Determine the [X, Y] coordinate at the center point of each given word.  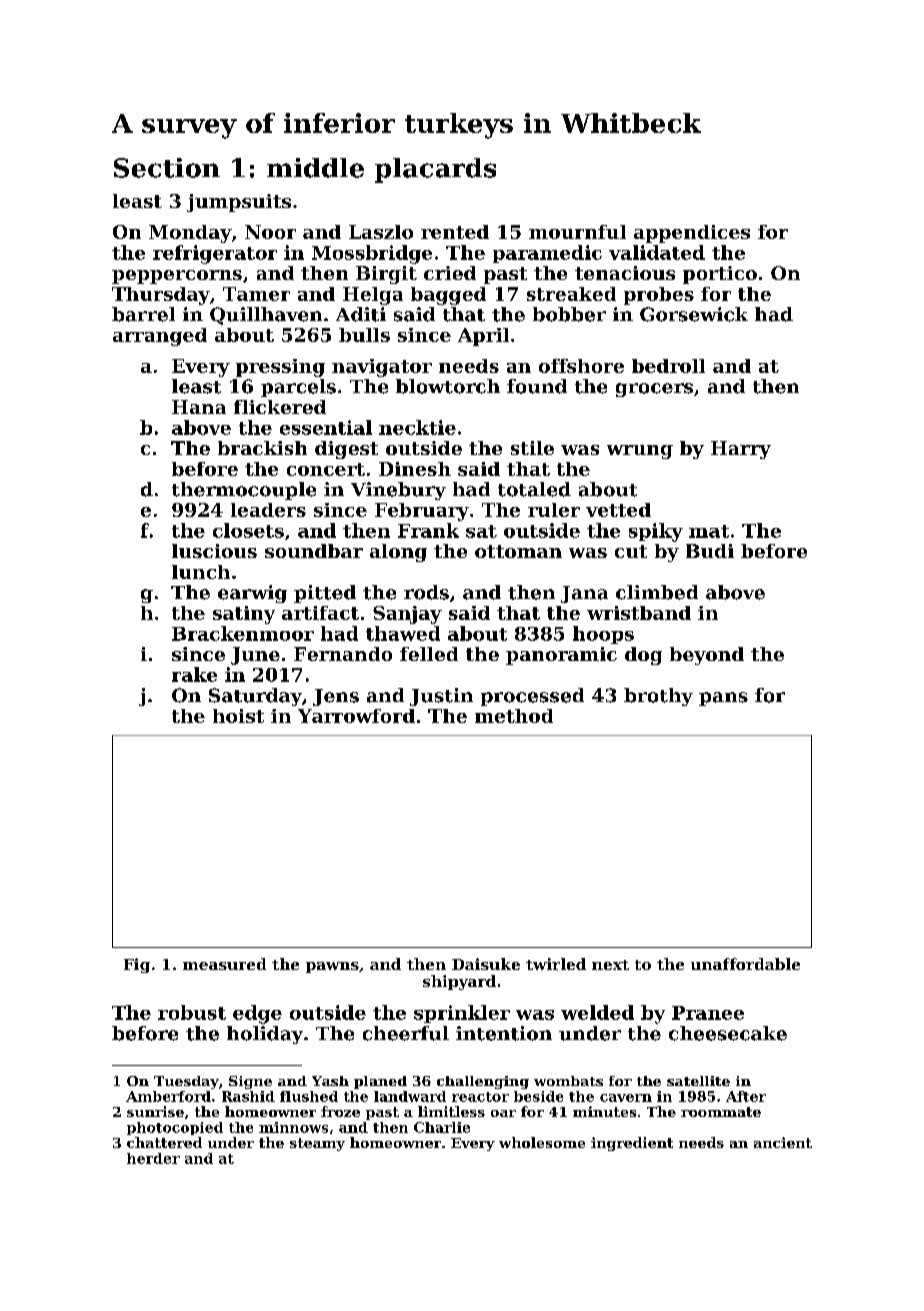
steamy [317, 1144]
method [514, 716]
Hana [199, 407]
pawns [332, 967]
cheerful [406, 1033]
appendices [692, 234]
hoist [238, 716]
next [610, 965]
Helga [373, 296]
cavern [626, 1098]
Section [167, 168]
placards [435, 170]
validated [657, 252]
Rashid [248, 1096]
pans [723, 699]
